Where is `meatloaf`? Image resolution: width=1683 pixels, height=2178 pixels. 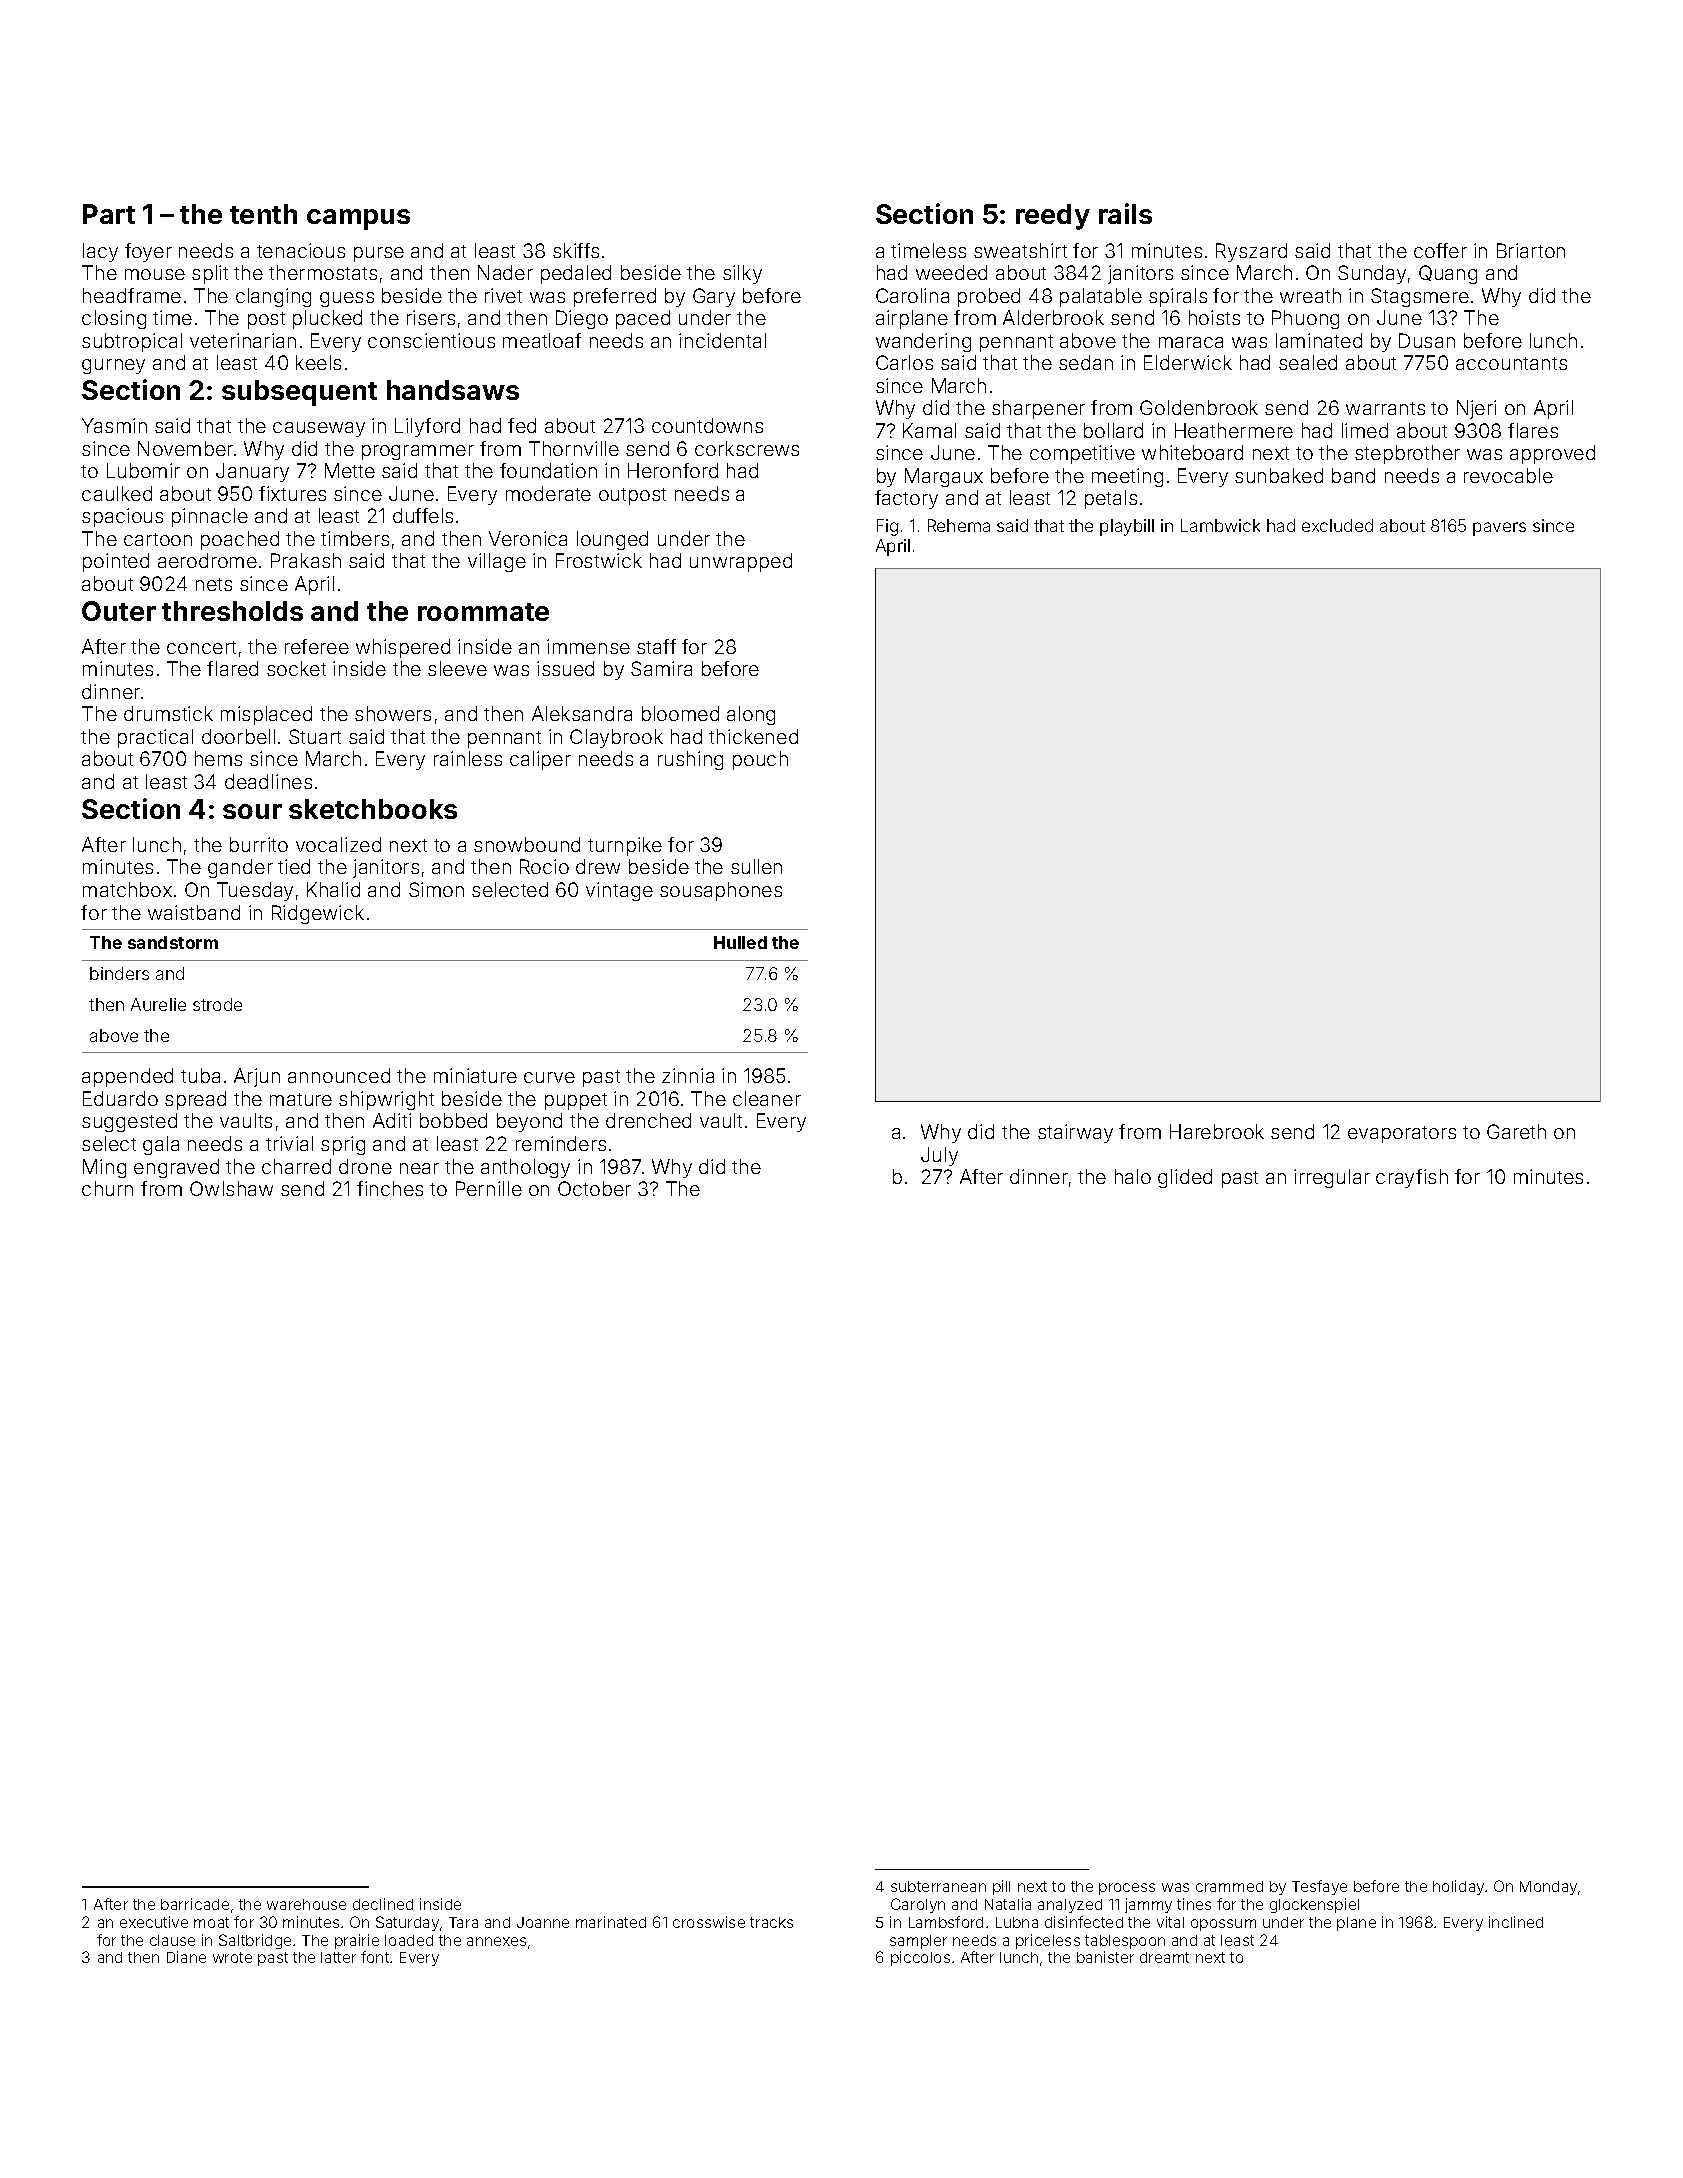
meatloaf is located at coordinates (542, 340).
